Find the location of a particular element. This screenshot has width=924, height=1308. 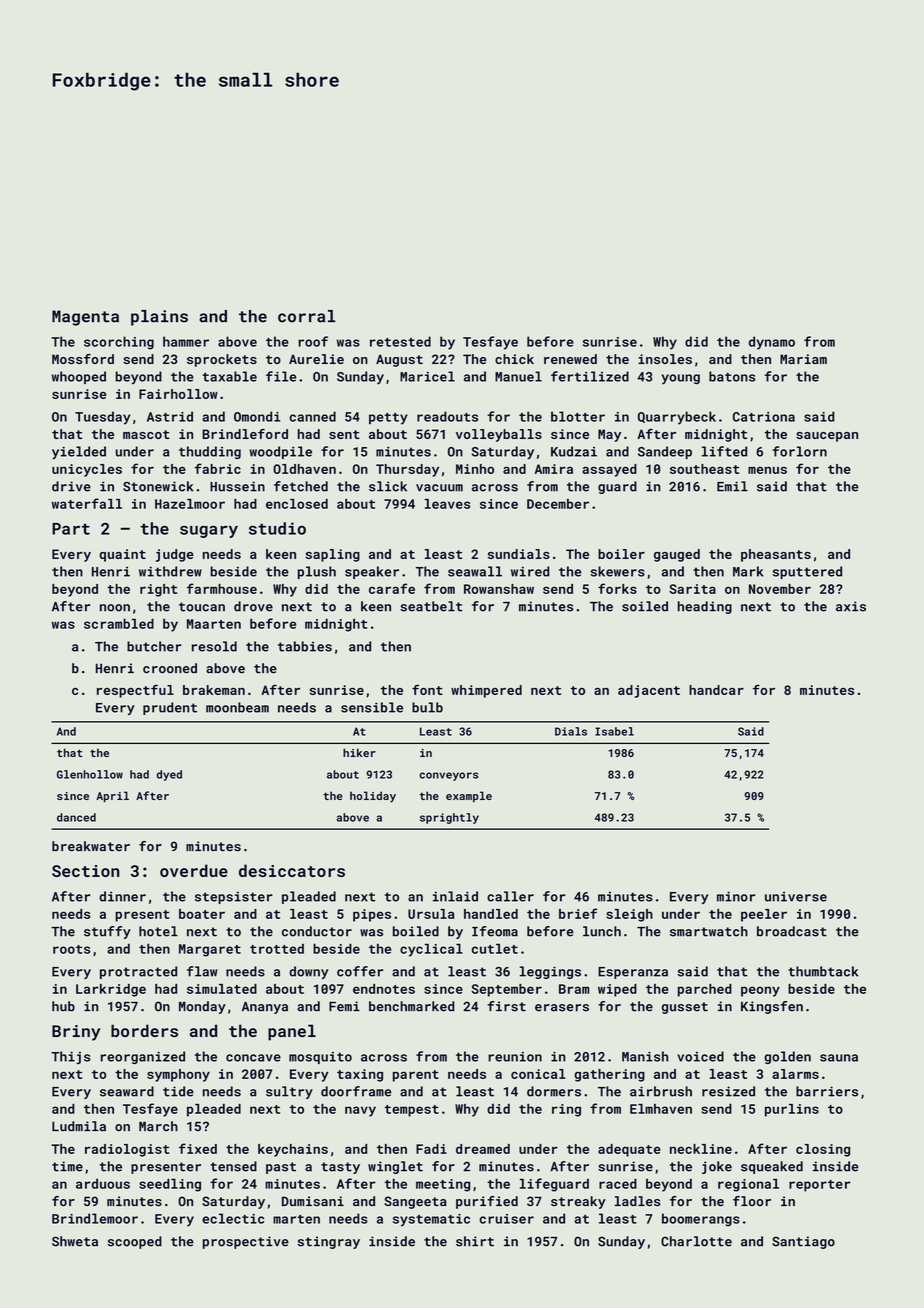

dynamo is located at coordinates (772, 343).
